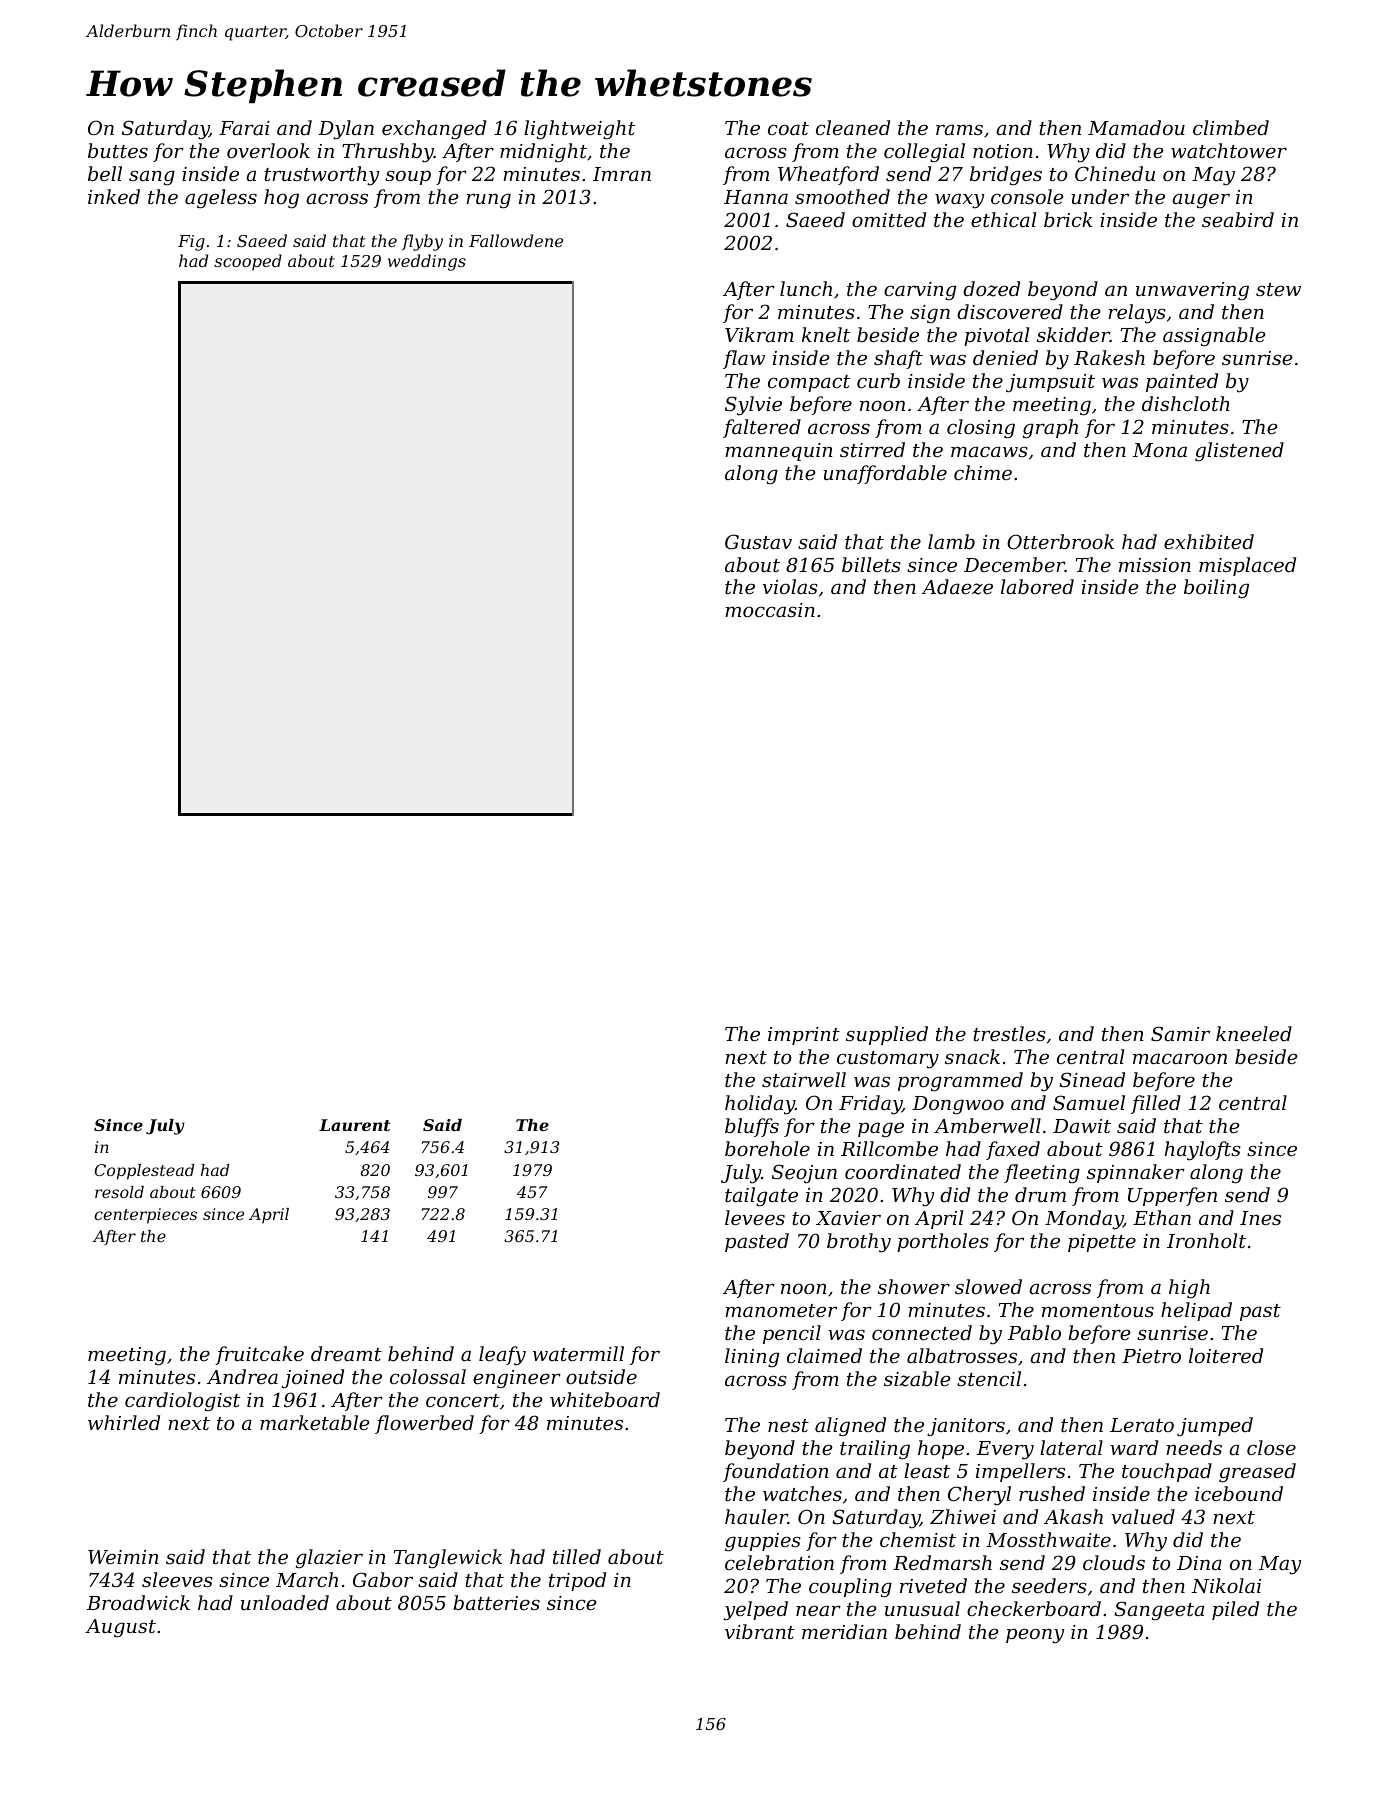 The image size is (1390, 1799). What do you see at coordinates (118, 150) in the image?
I see `buttes` at bounding box center [118, 150].
